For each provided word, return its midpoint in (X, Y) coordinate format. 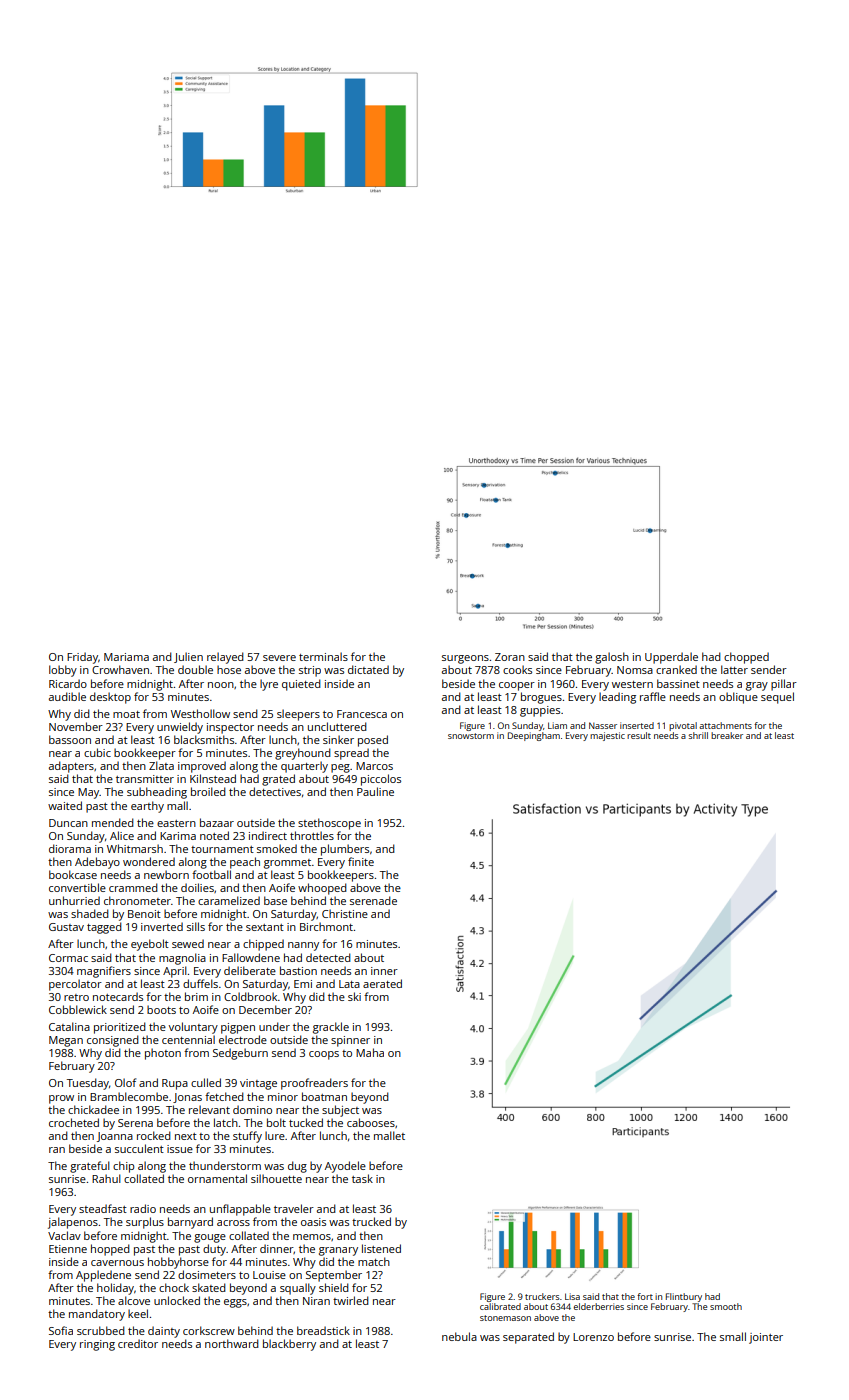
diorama (70, 848)
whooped (322, 889)
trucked (371, 1221)
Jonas (187, 1098)
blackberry (289, 1345)
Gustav (66, 927)
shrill (698, 735)
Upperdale (671, 658)
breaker (727, 735)
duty (214, 1250)
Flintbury (684, 1297)
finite (361, 861)
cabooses (371, 1122)
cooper (517, 686)
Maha (370, 1052)
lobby (63, 671)
